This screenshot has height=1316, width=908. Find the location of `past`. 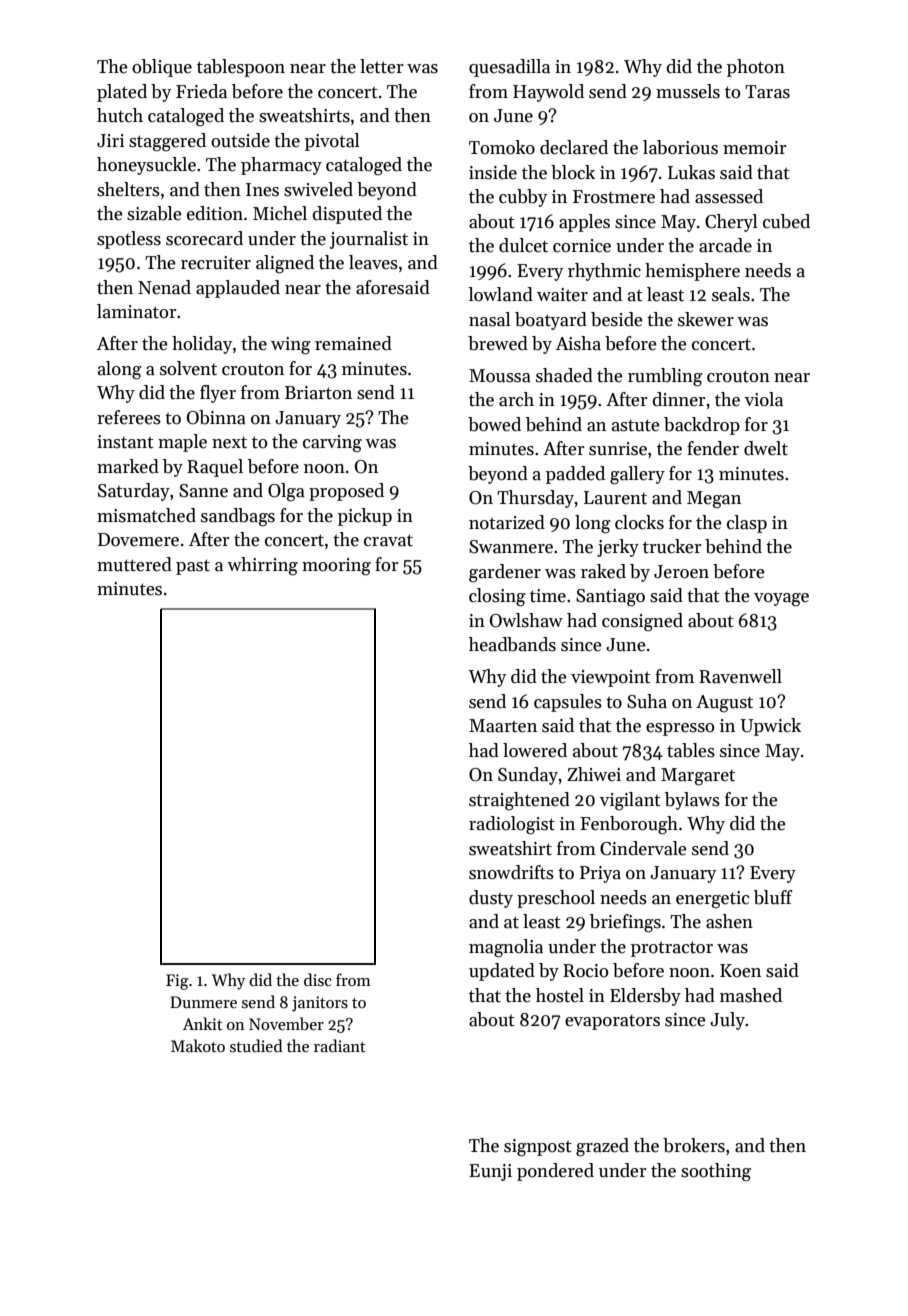

past is located at coordinates (193, 567).
